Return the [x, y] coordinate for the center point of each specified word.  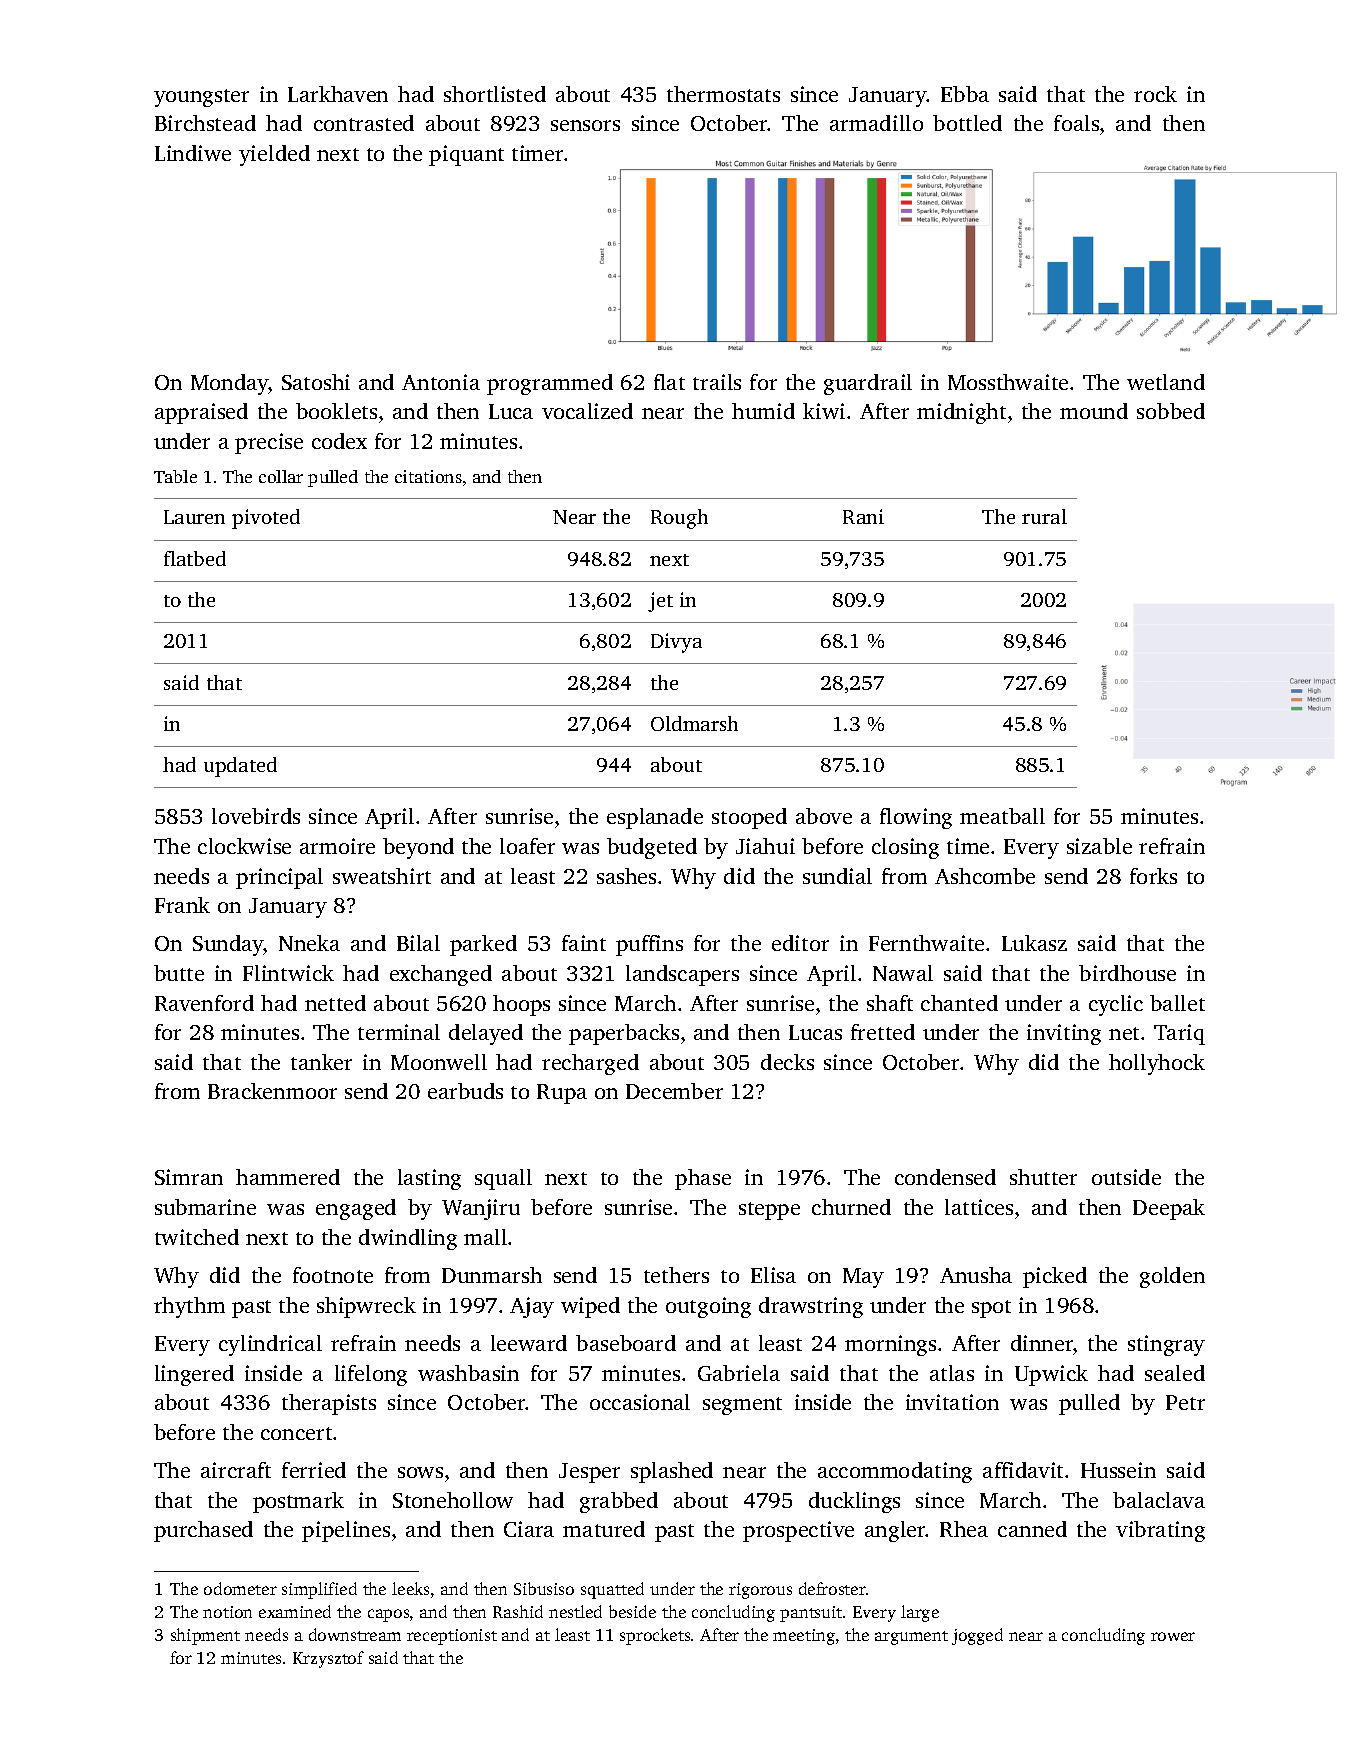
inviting [1064, 1034]
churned [851, 1207]
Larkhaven [338, 94]
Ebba [965, 94]
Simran [189, 1177]
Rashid [518, 1611]
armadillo [876, 123]
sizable [1099, 846]
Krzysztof [328, 1659]
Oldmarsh [694, 723]
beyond [418, 848]
